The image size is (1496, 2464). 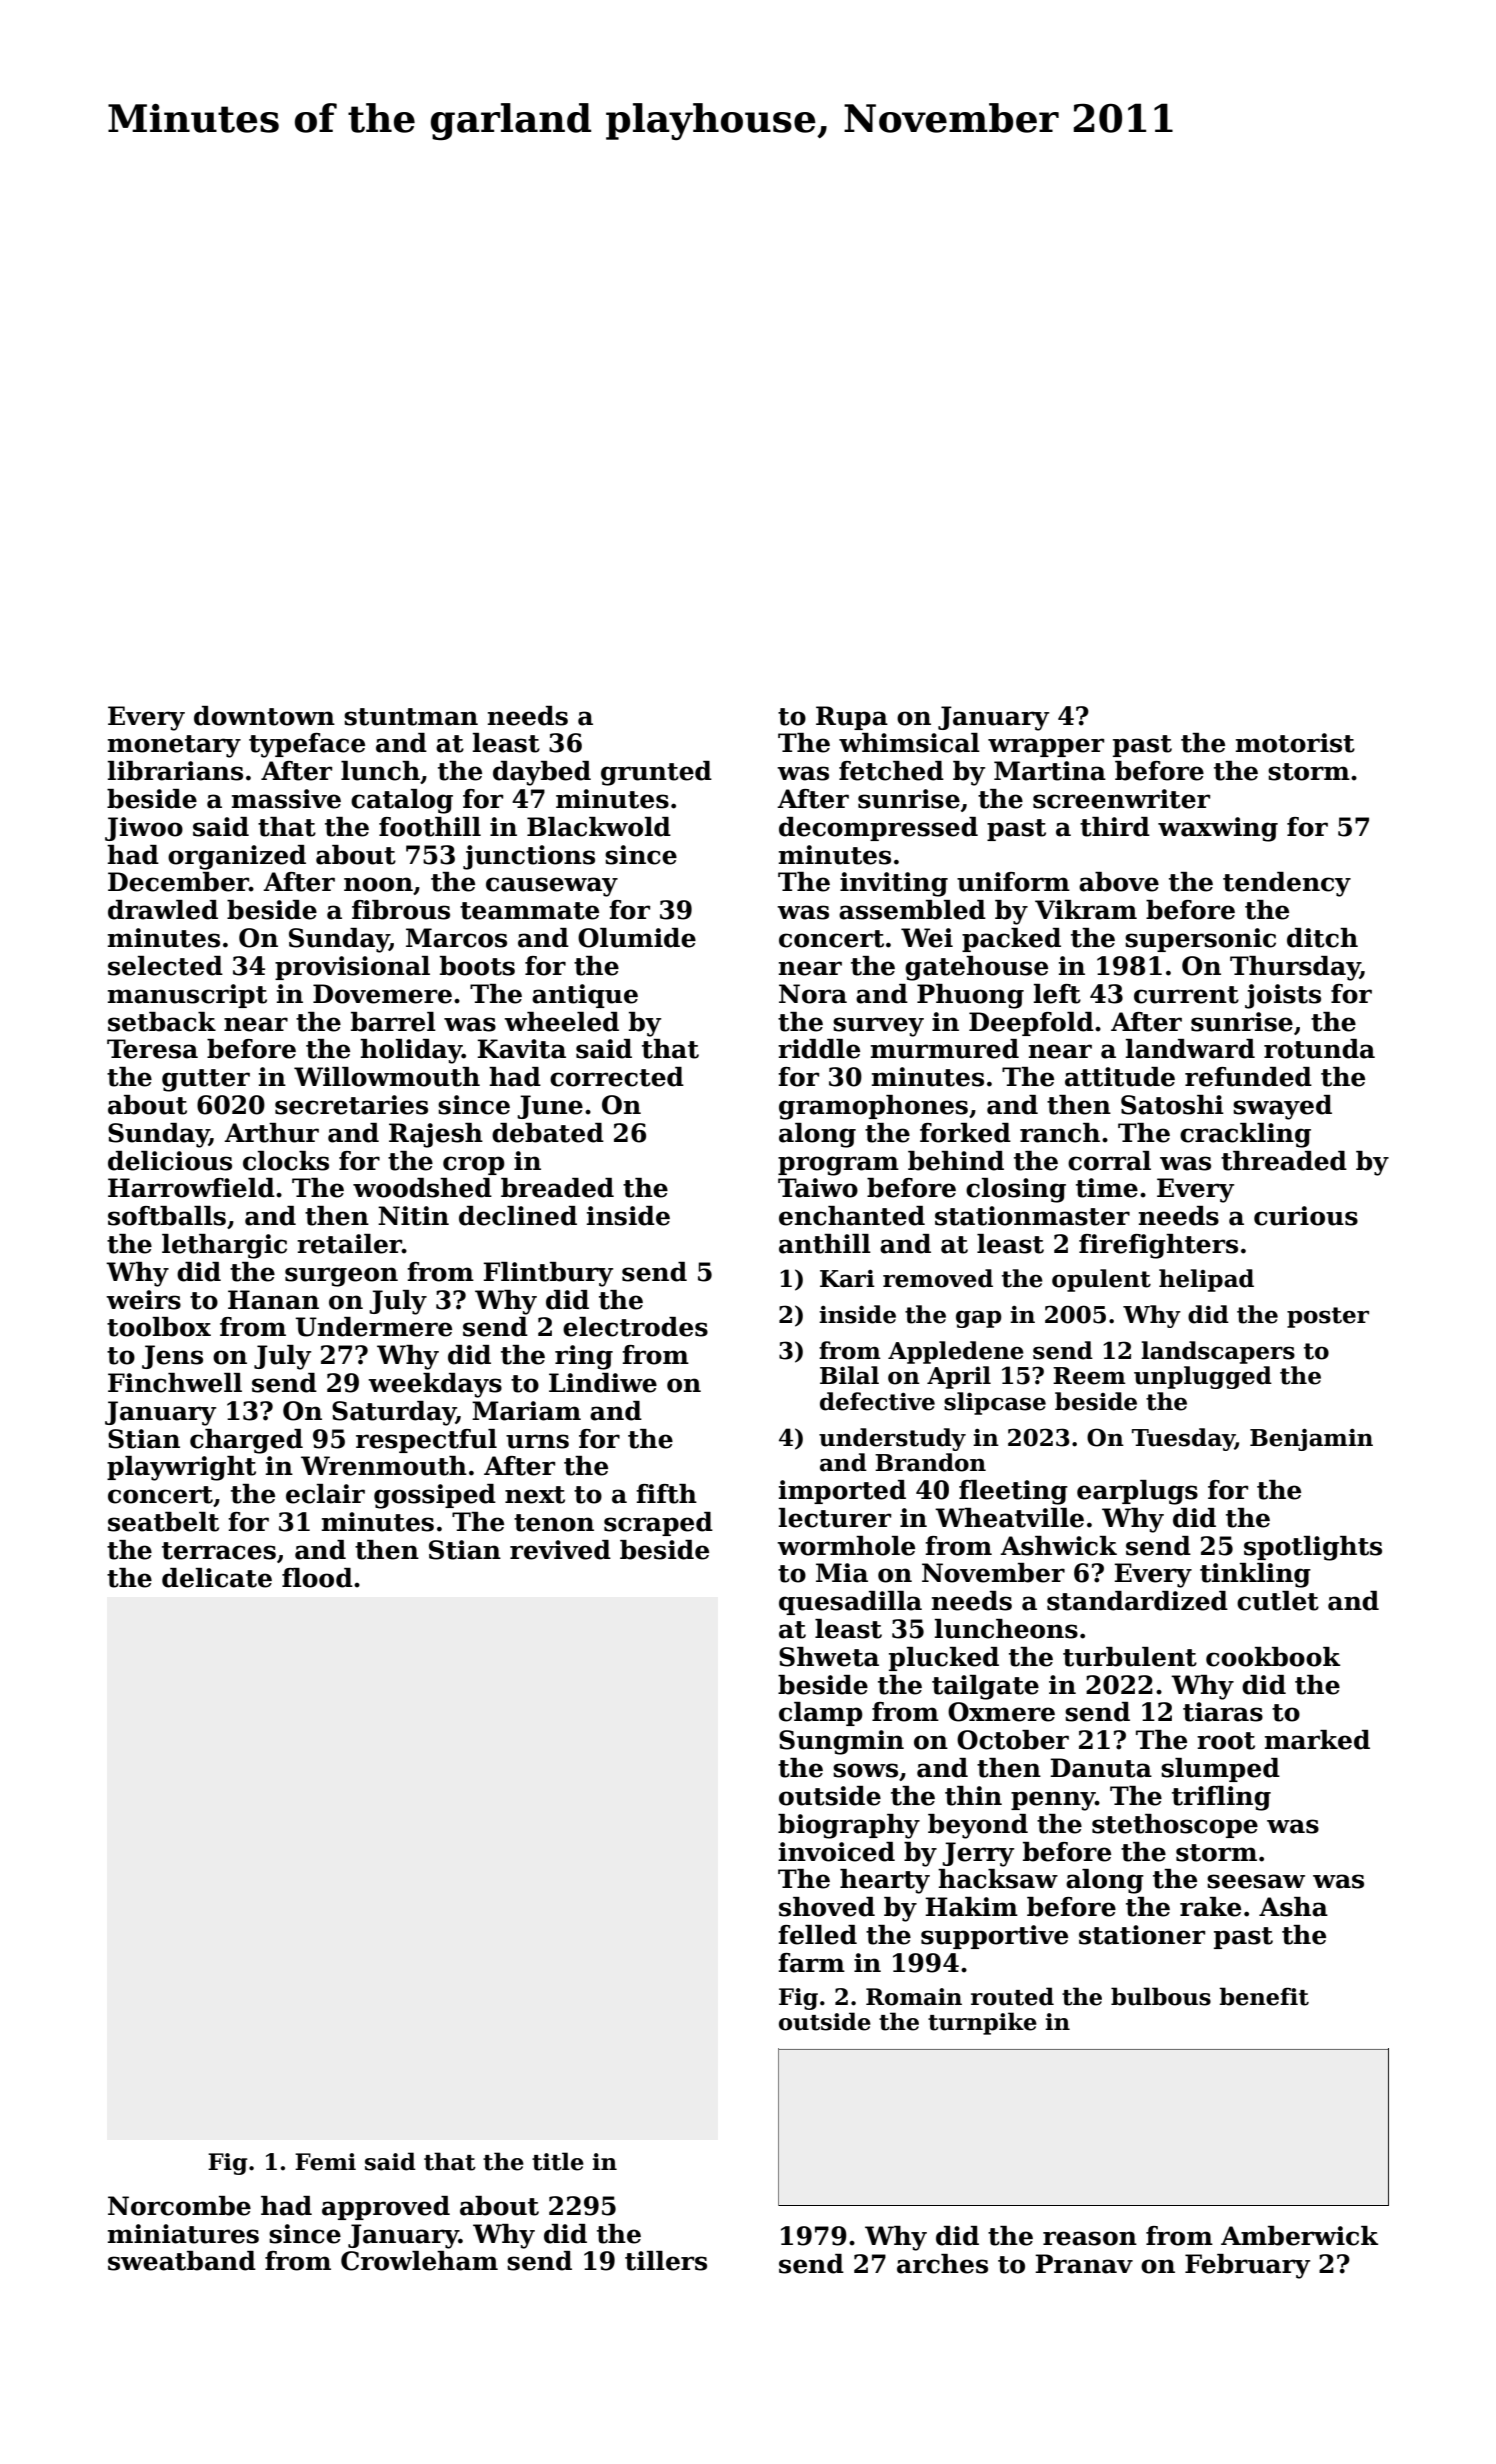 I want to click on Jens, so click(x=172, y=1357).
